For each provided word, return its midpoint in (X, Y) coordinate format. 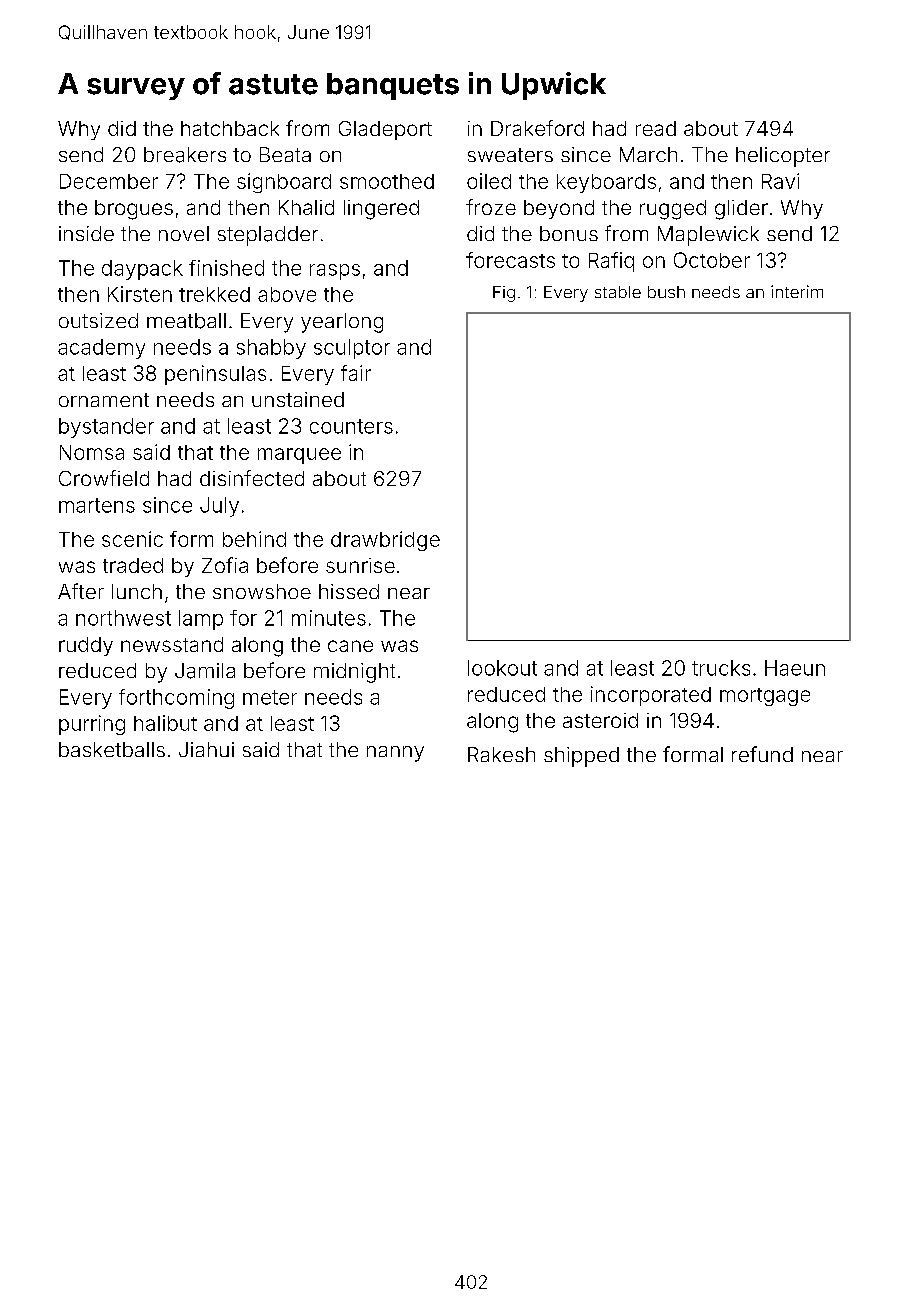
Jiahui (206, 749)
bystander (106, 428)
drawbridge (385, 541)
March (648, 154)
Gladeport (385, 130)
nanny (395, 754)
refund (762, 754)
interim (797, 291)
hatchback (230, 128)
